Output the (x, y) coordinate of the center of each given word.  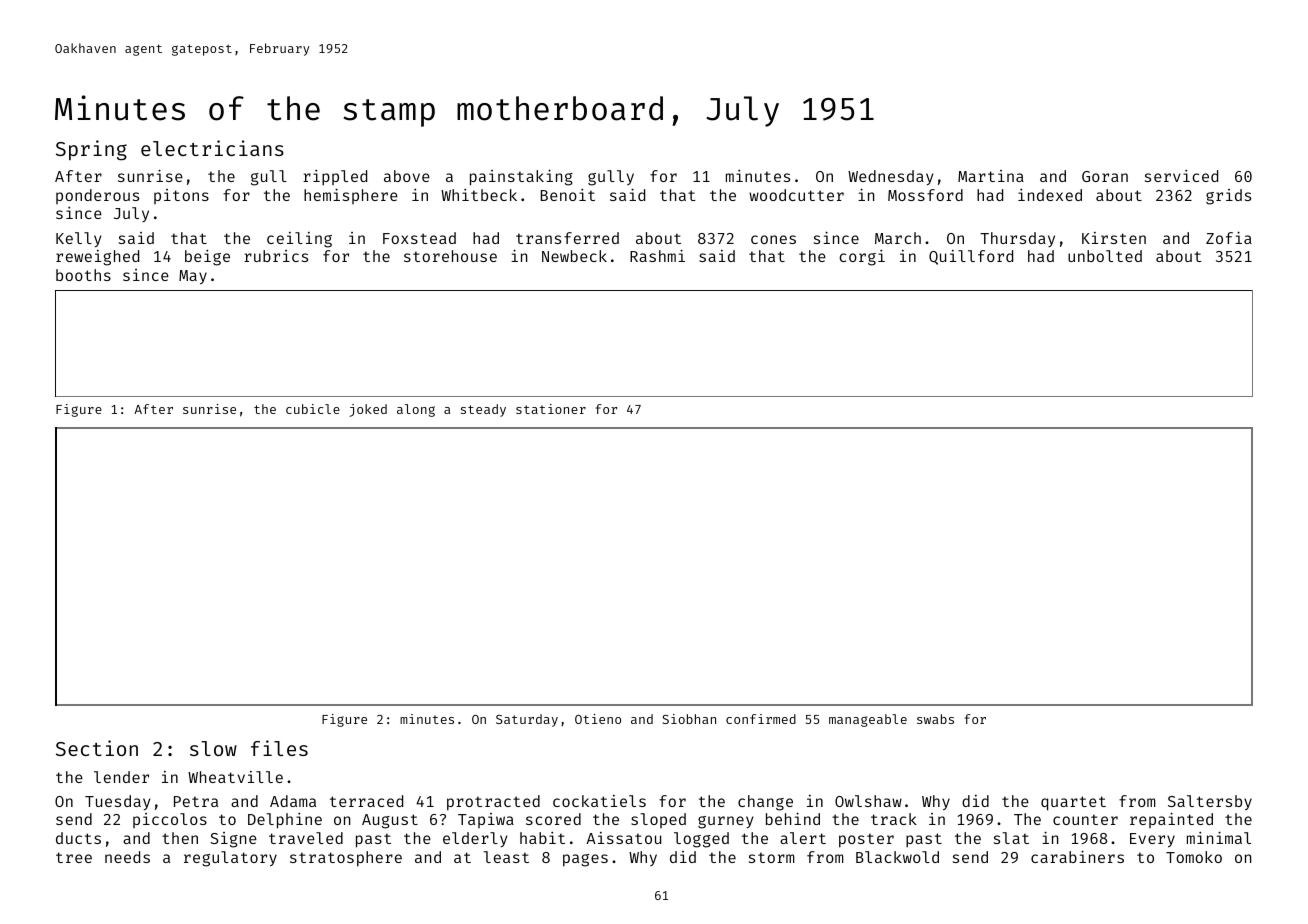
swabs (935, 719)
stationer (551, 409)
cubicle (313, 409)
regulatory (230, 859)
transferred (567, 238)
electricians (212, 148)
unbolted (1105, 256)
